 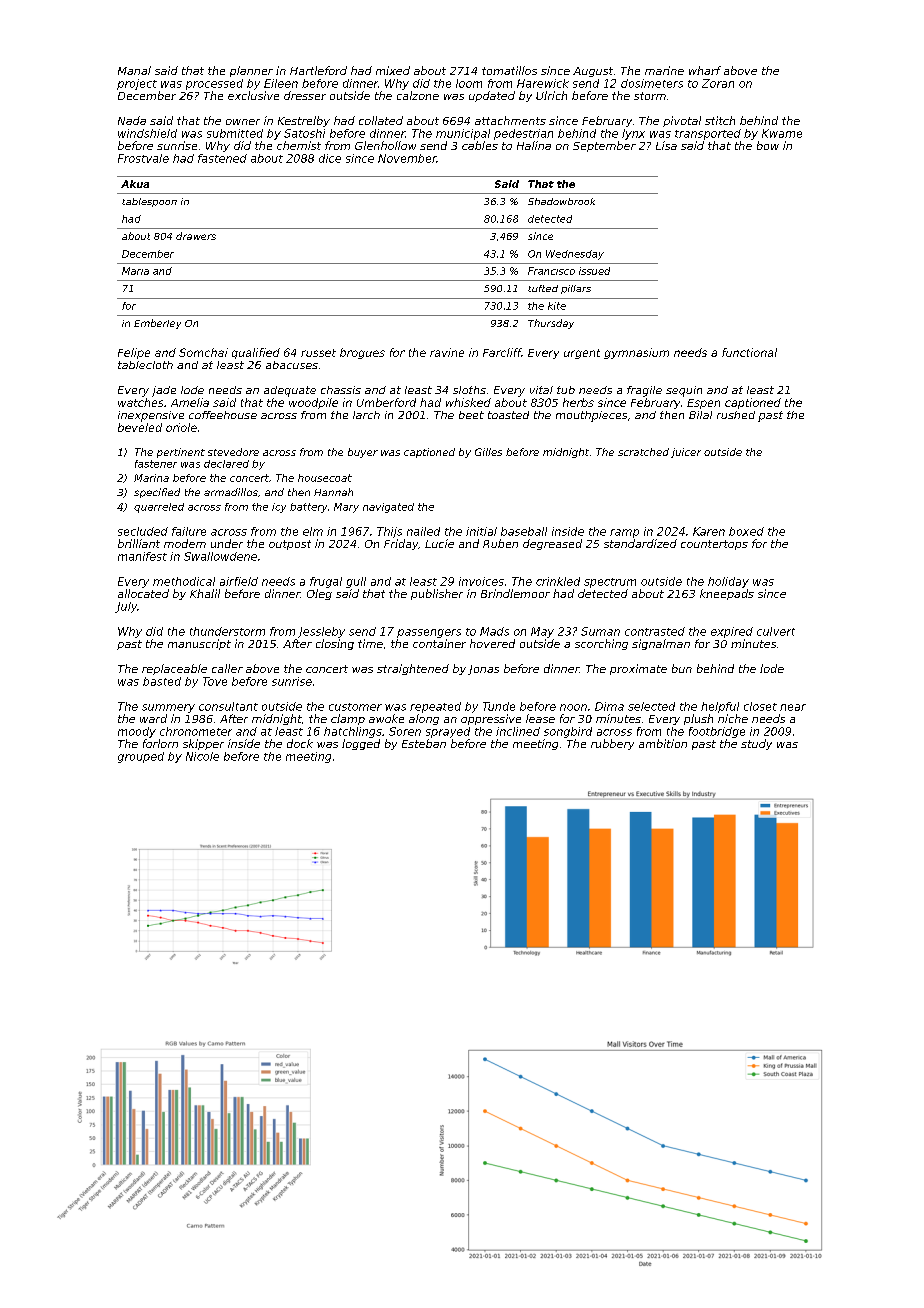 I want to click on mixed, so click(x=393, y=70).
